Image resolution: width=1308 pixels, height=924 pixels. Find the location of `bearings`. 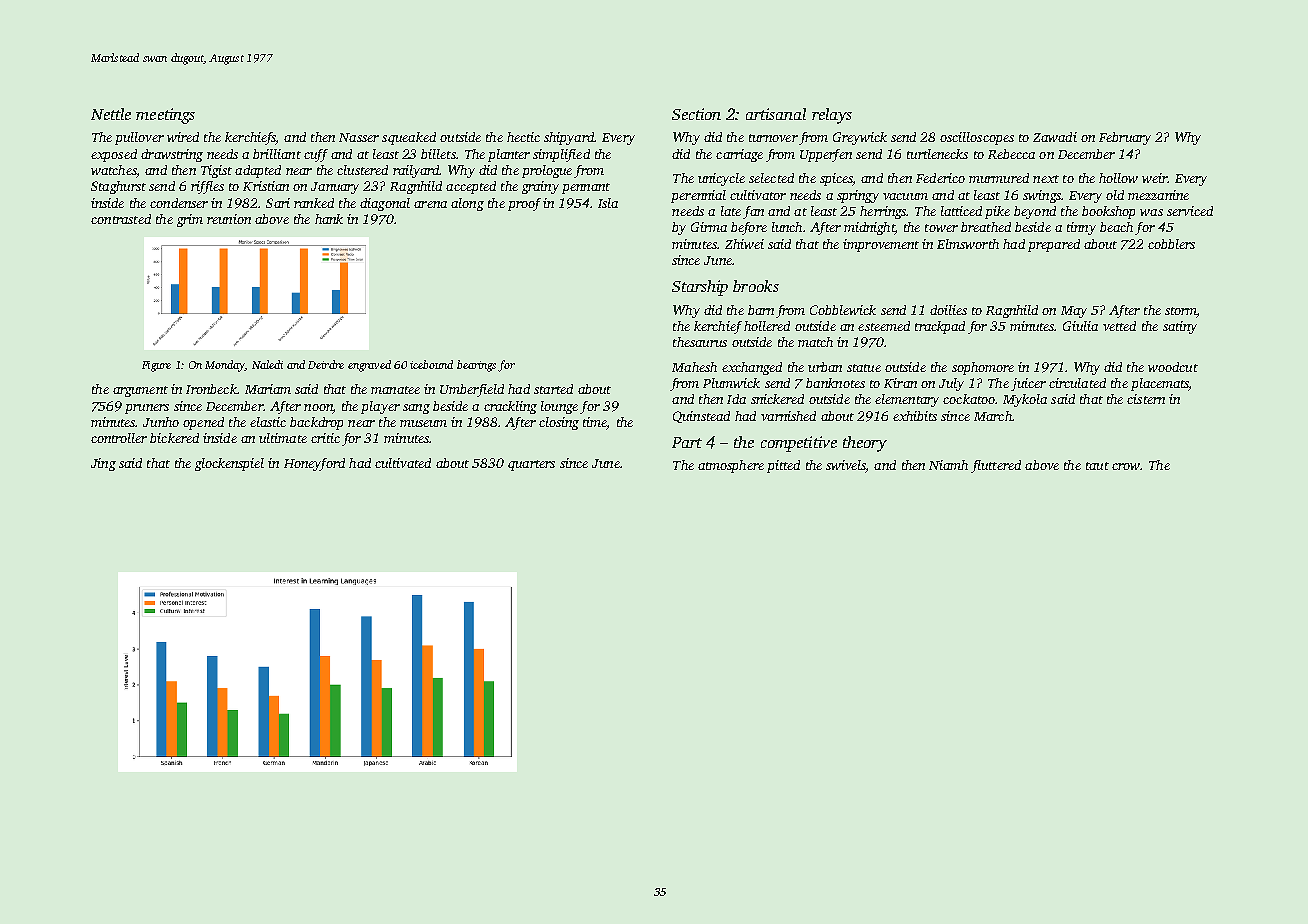

bearings is located at coordinates (476, 366).
